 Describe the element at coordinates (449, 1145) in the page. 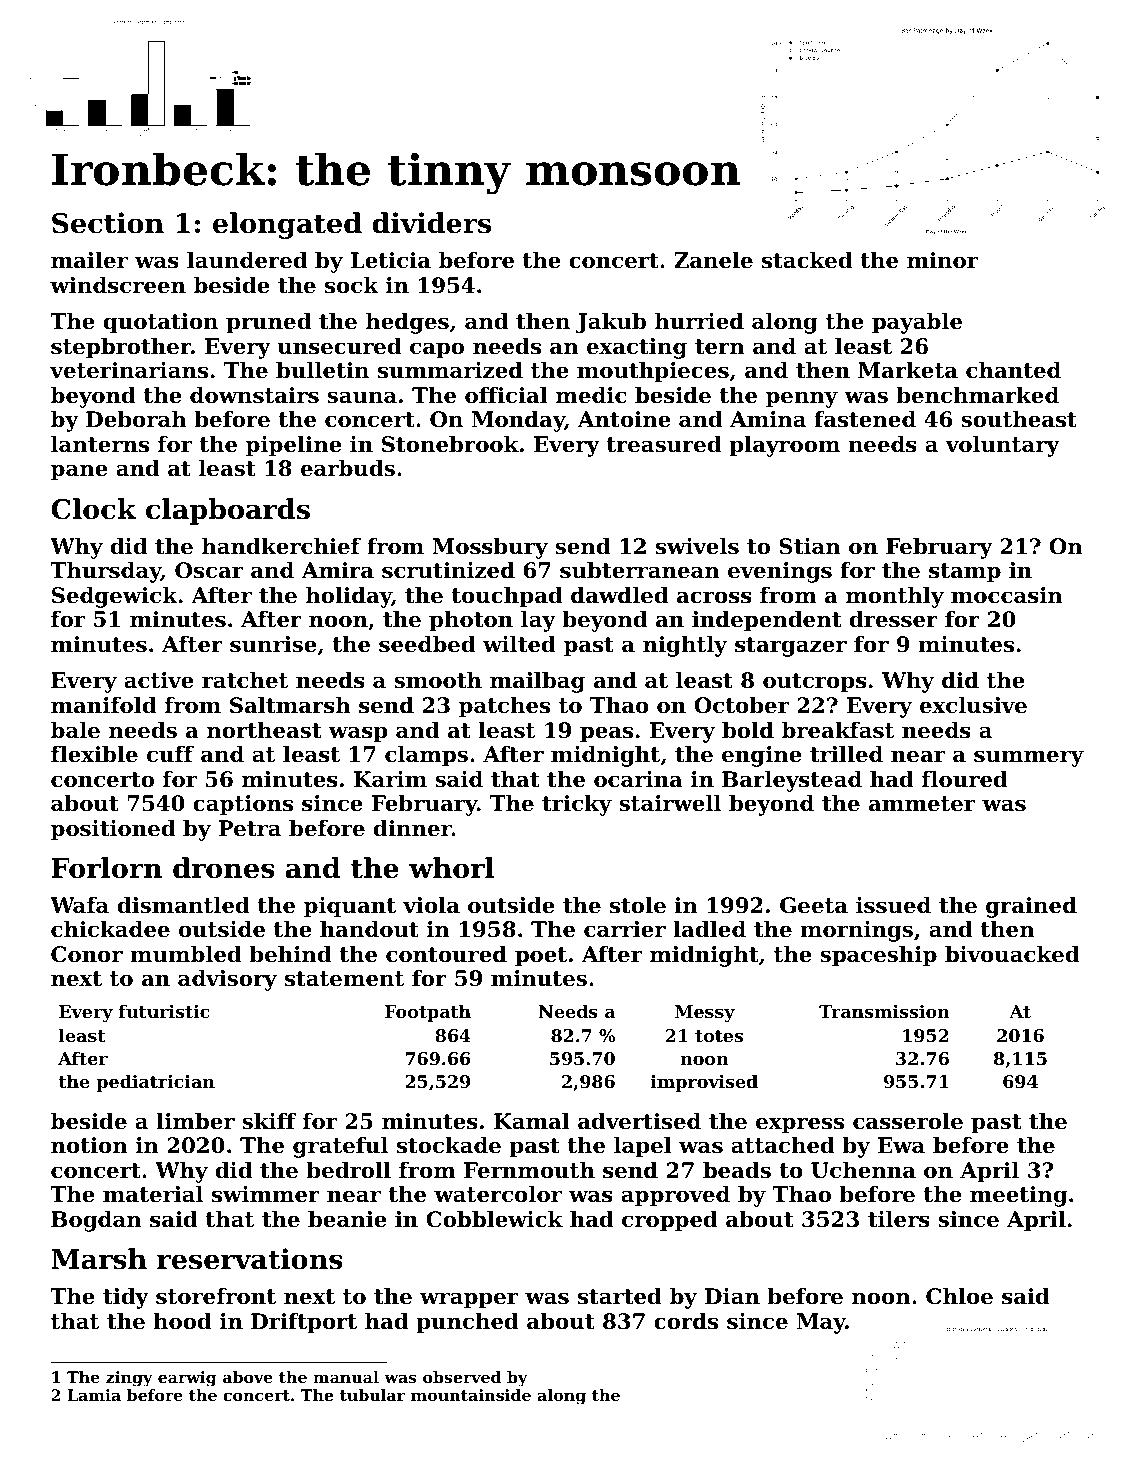

I see `stockade` at that location.
